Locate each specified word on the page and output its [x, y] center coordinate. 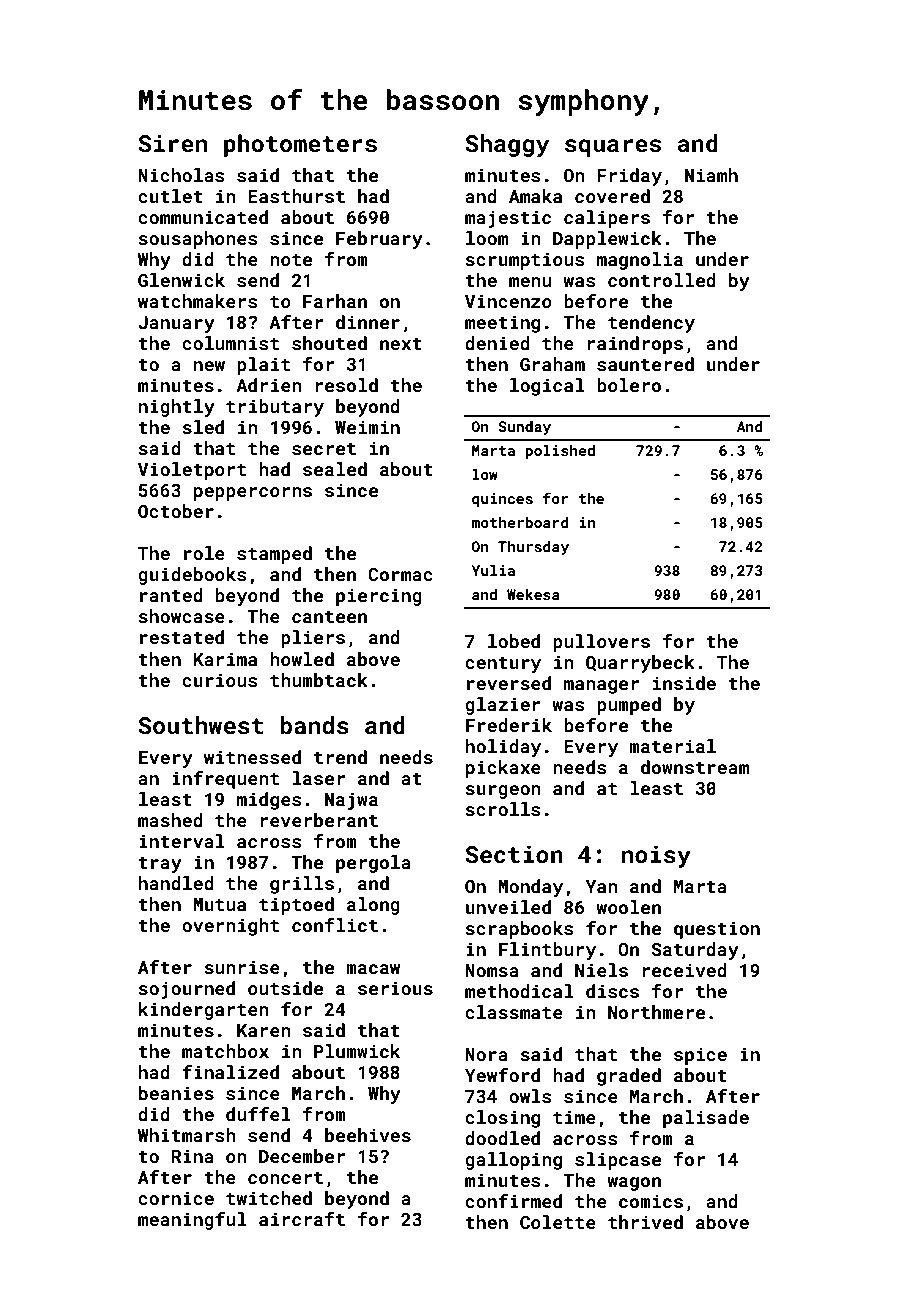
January [176, 324]
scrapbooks [520, 930]
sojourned [187, 990]
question [717, 930]
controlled [662, 280]
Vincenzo [508, 301]
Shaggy [507, 145]
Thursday [533, 548]
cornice [176, 1198]
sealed [335, 469]
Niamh [711, 175]
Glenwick [181, 280]
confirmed [513, 1201]
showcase [182, 616]
